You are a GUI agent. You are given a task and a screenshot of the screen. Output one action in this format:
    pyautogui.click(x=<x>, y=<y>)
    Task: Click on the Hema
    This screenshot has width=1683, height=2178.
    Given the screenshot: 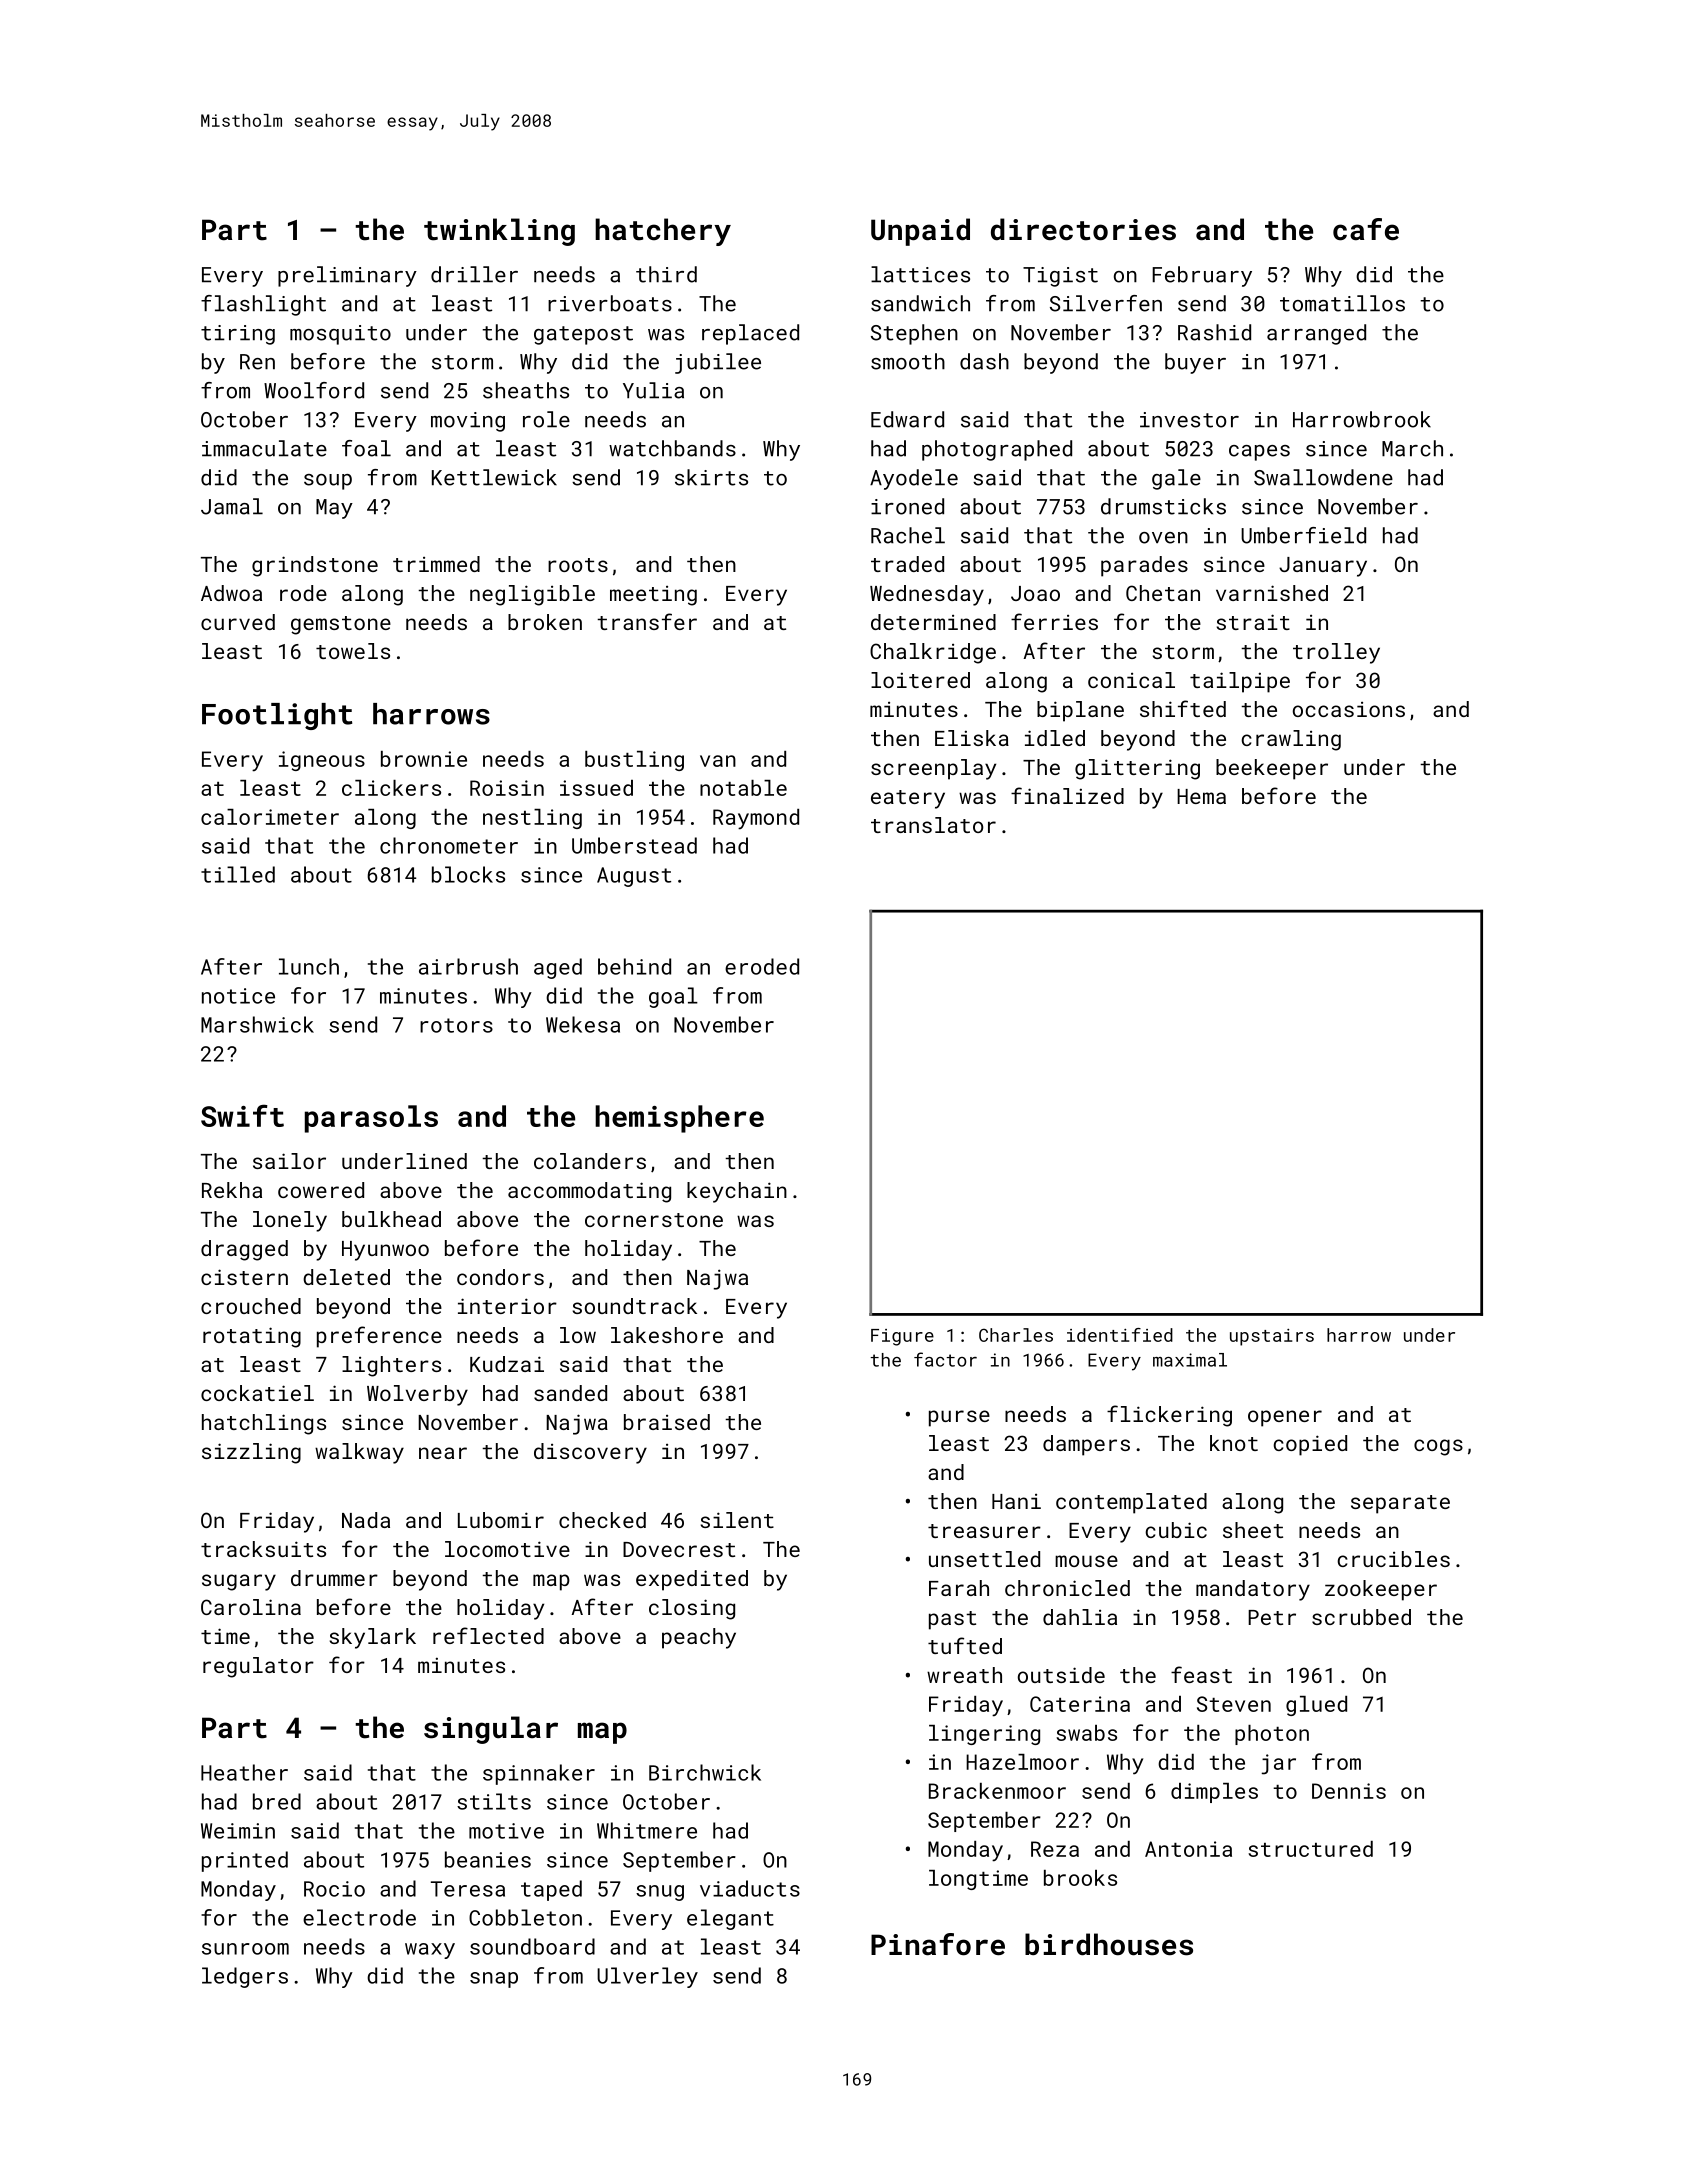 What is the action you would take?
    pyautogui.click(x=1201, y=796)
